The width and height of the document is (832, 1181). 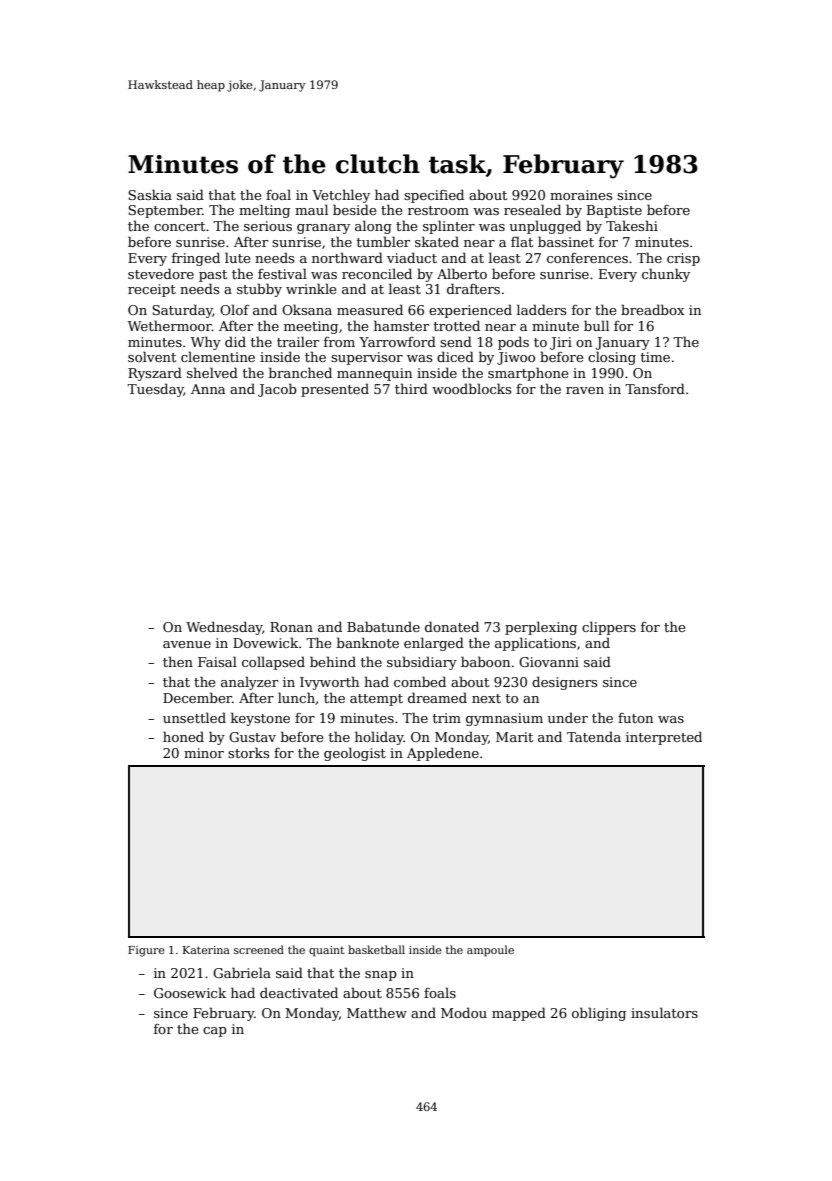 What do you see at coordinates (197, 697) in the document?
I see `December` at bounding box center [197, 697].
